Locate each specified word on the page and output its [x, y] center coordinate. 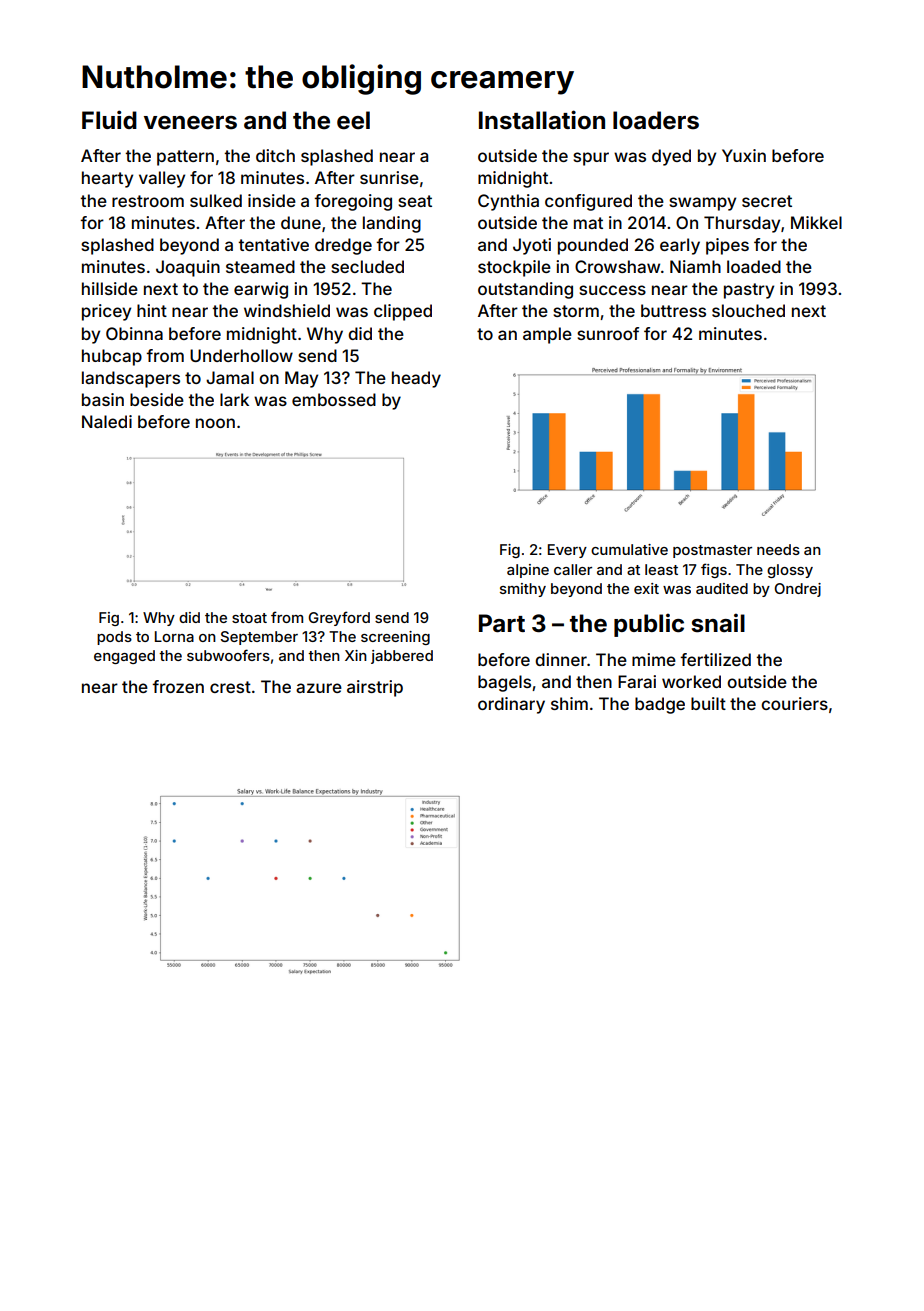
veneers [190, 123]
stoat [249, 618]
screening [395, 638]
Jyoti [532, 246]
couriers [794, 703]
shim [569, 703]
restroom [148, 201]
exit [646, 588]
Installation [542, 120]
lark [234, 399]
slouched [748, 310]
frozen [178, 686]
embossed [334, 399]
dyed [671, 157]
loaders [656, 120]
